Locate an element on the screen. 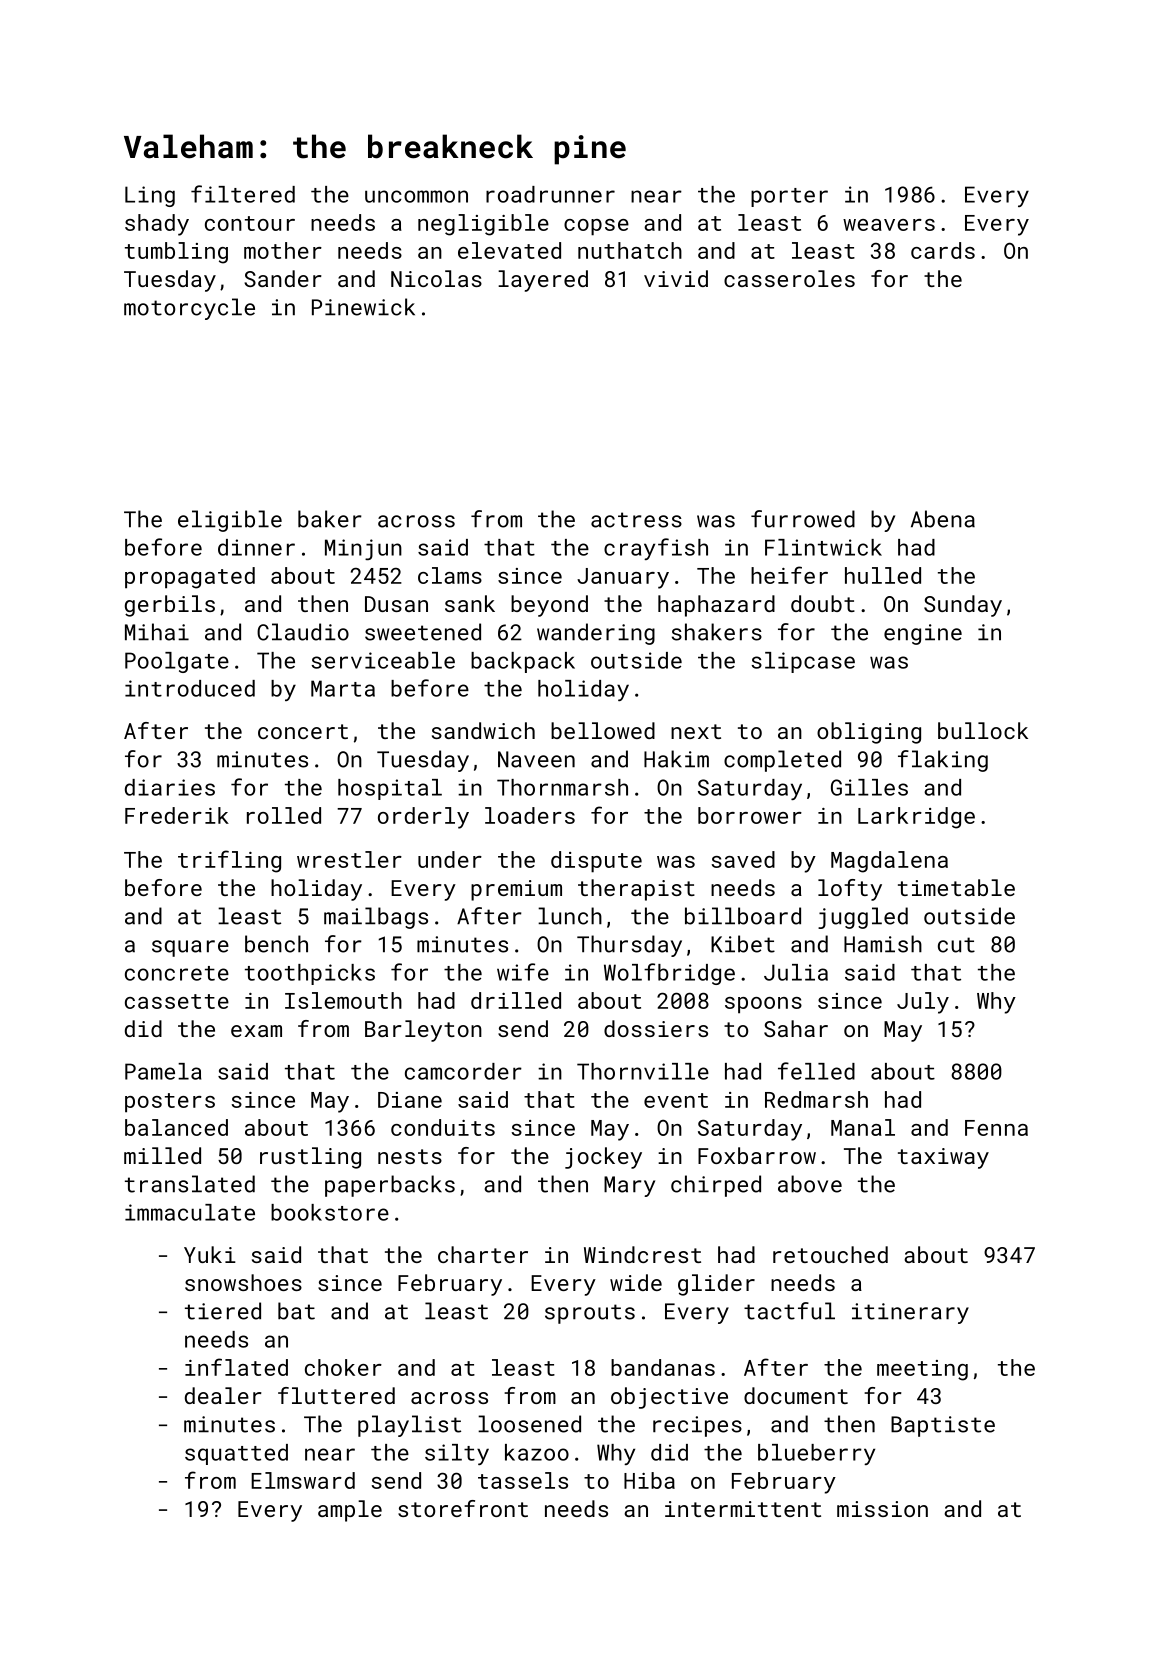 Image resolution: width=1165 pixels, height=1654 pixels. Thornmarsh is located at coordinates (562, 787).
